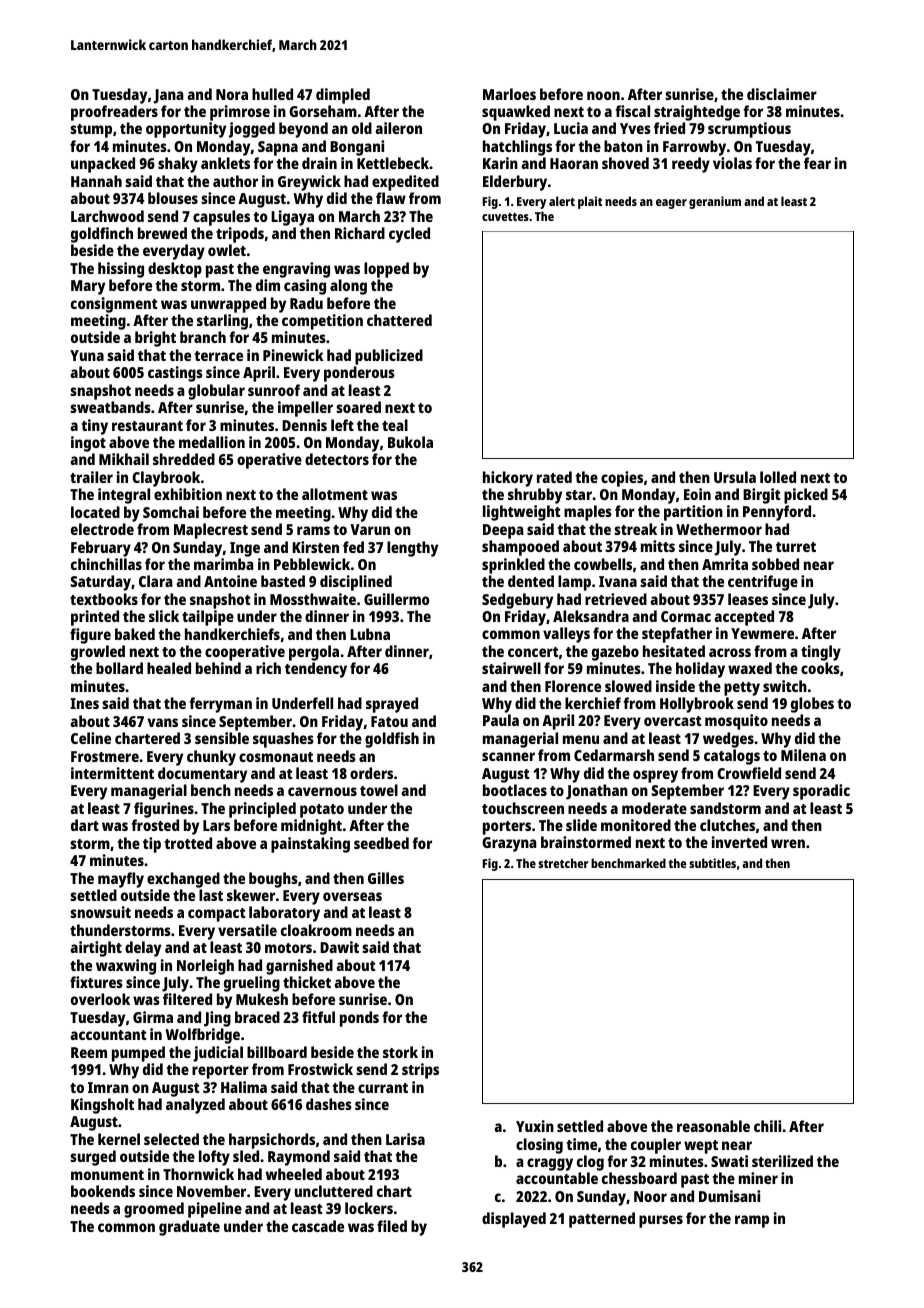 Image resolution: width=924 pixels, height=1308 pixels. I want to click on tailpipe, so click(208, 618).
